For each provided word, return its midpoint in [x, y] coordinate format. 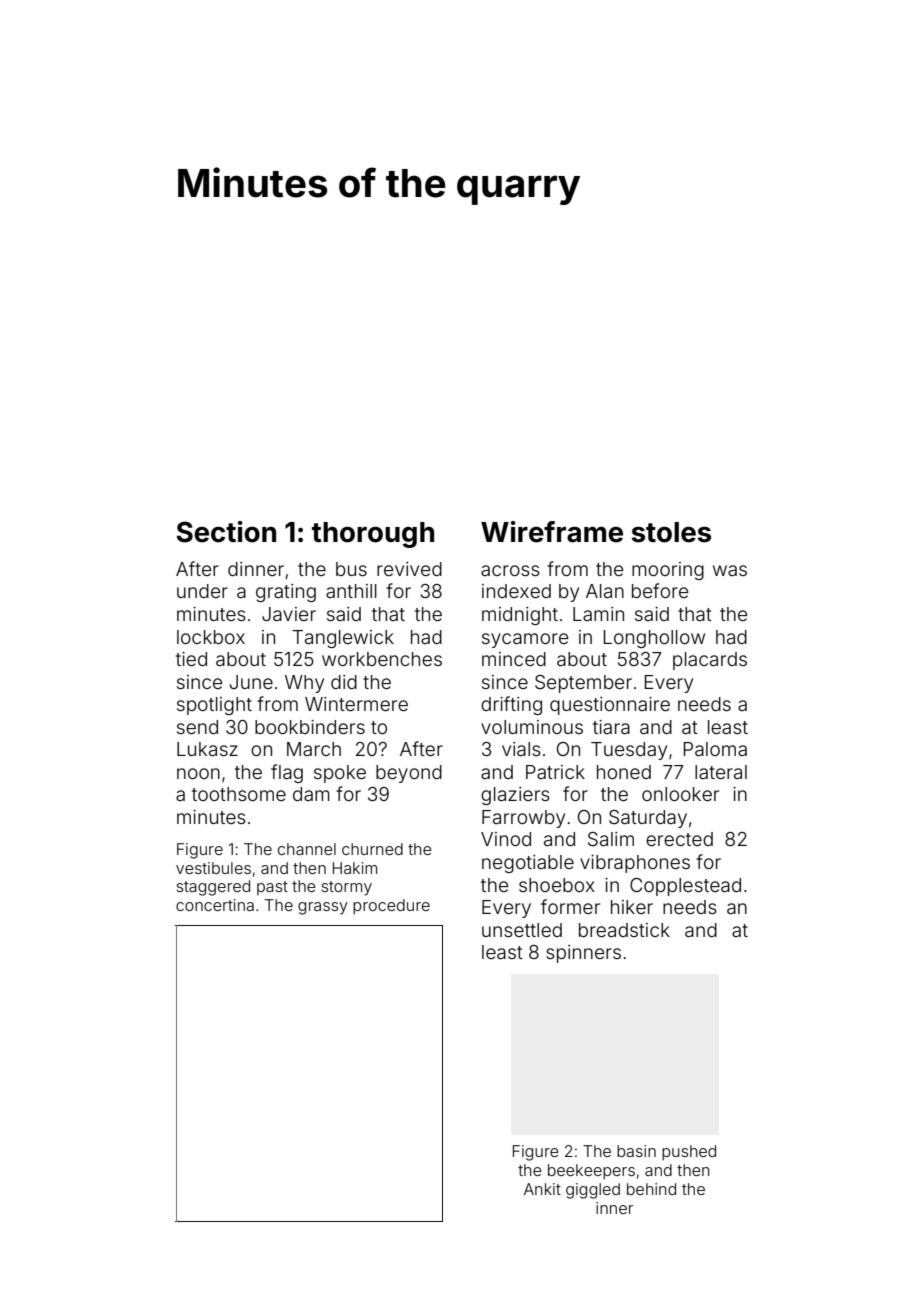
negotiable [528, 864]
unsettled [522, 930]
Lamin [598, 614]
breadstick [624, 930]
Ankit [542, 1189]
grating [286, 593]
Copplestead [685, 887]
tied [191, 659]
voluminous [532, 727]
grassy [323, 908]
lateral [721, 772]
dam [311, 794]
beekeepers [591, 1171]
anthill [351, 591]
